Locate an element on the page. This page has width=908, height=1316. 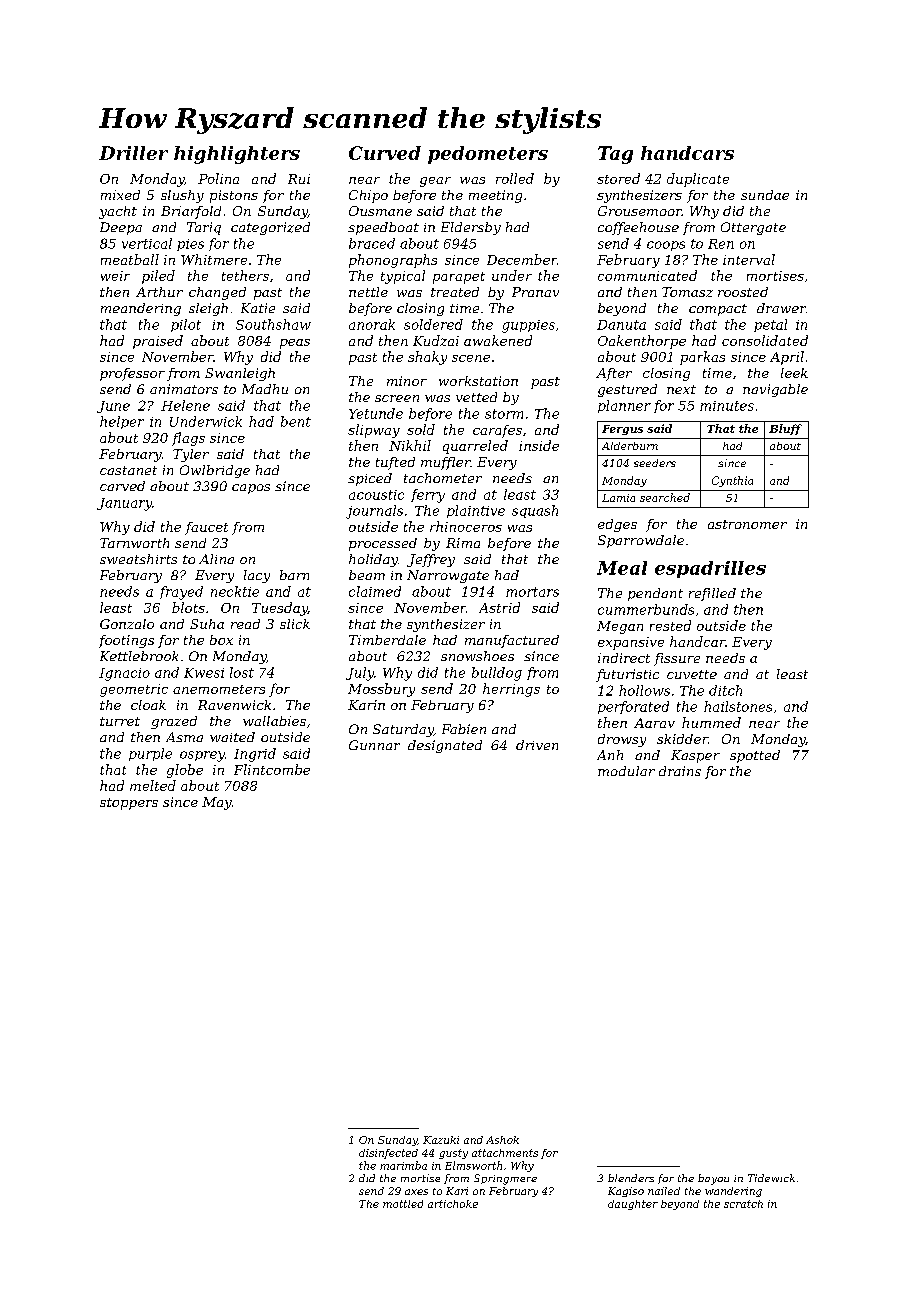
Curved is located at coordinates (385, 153).
